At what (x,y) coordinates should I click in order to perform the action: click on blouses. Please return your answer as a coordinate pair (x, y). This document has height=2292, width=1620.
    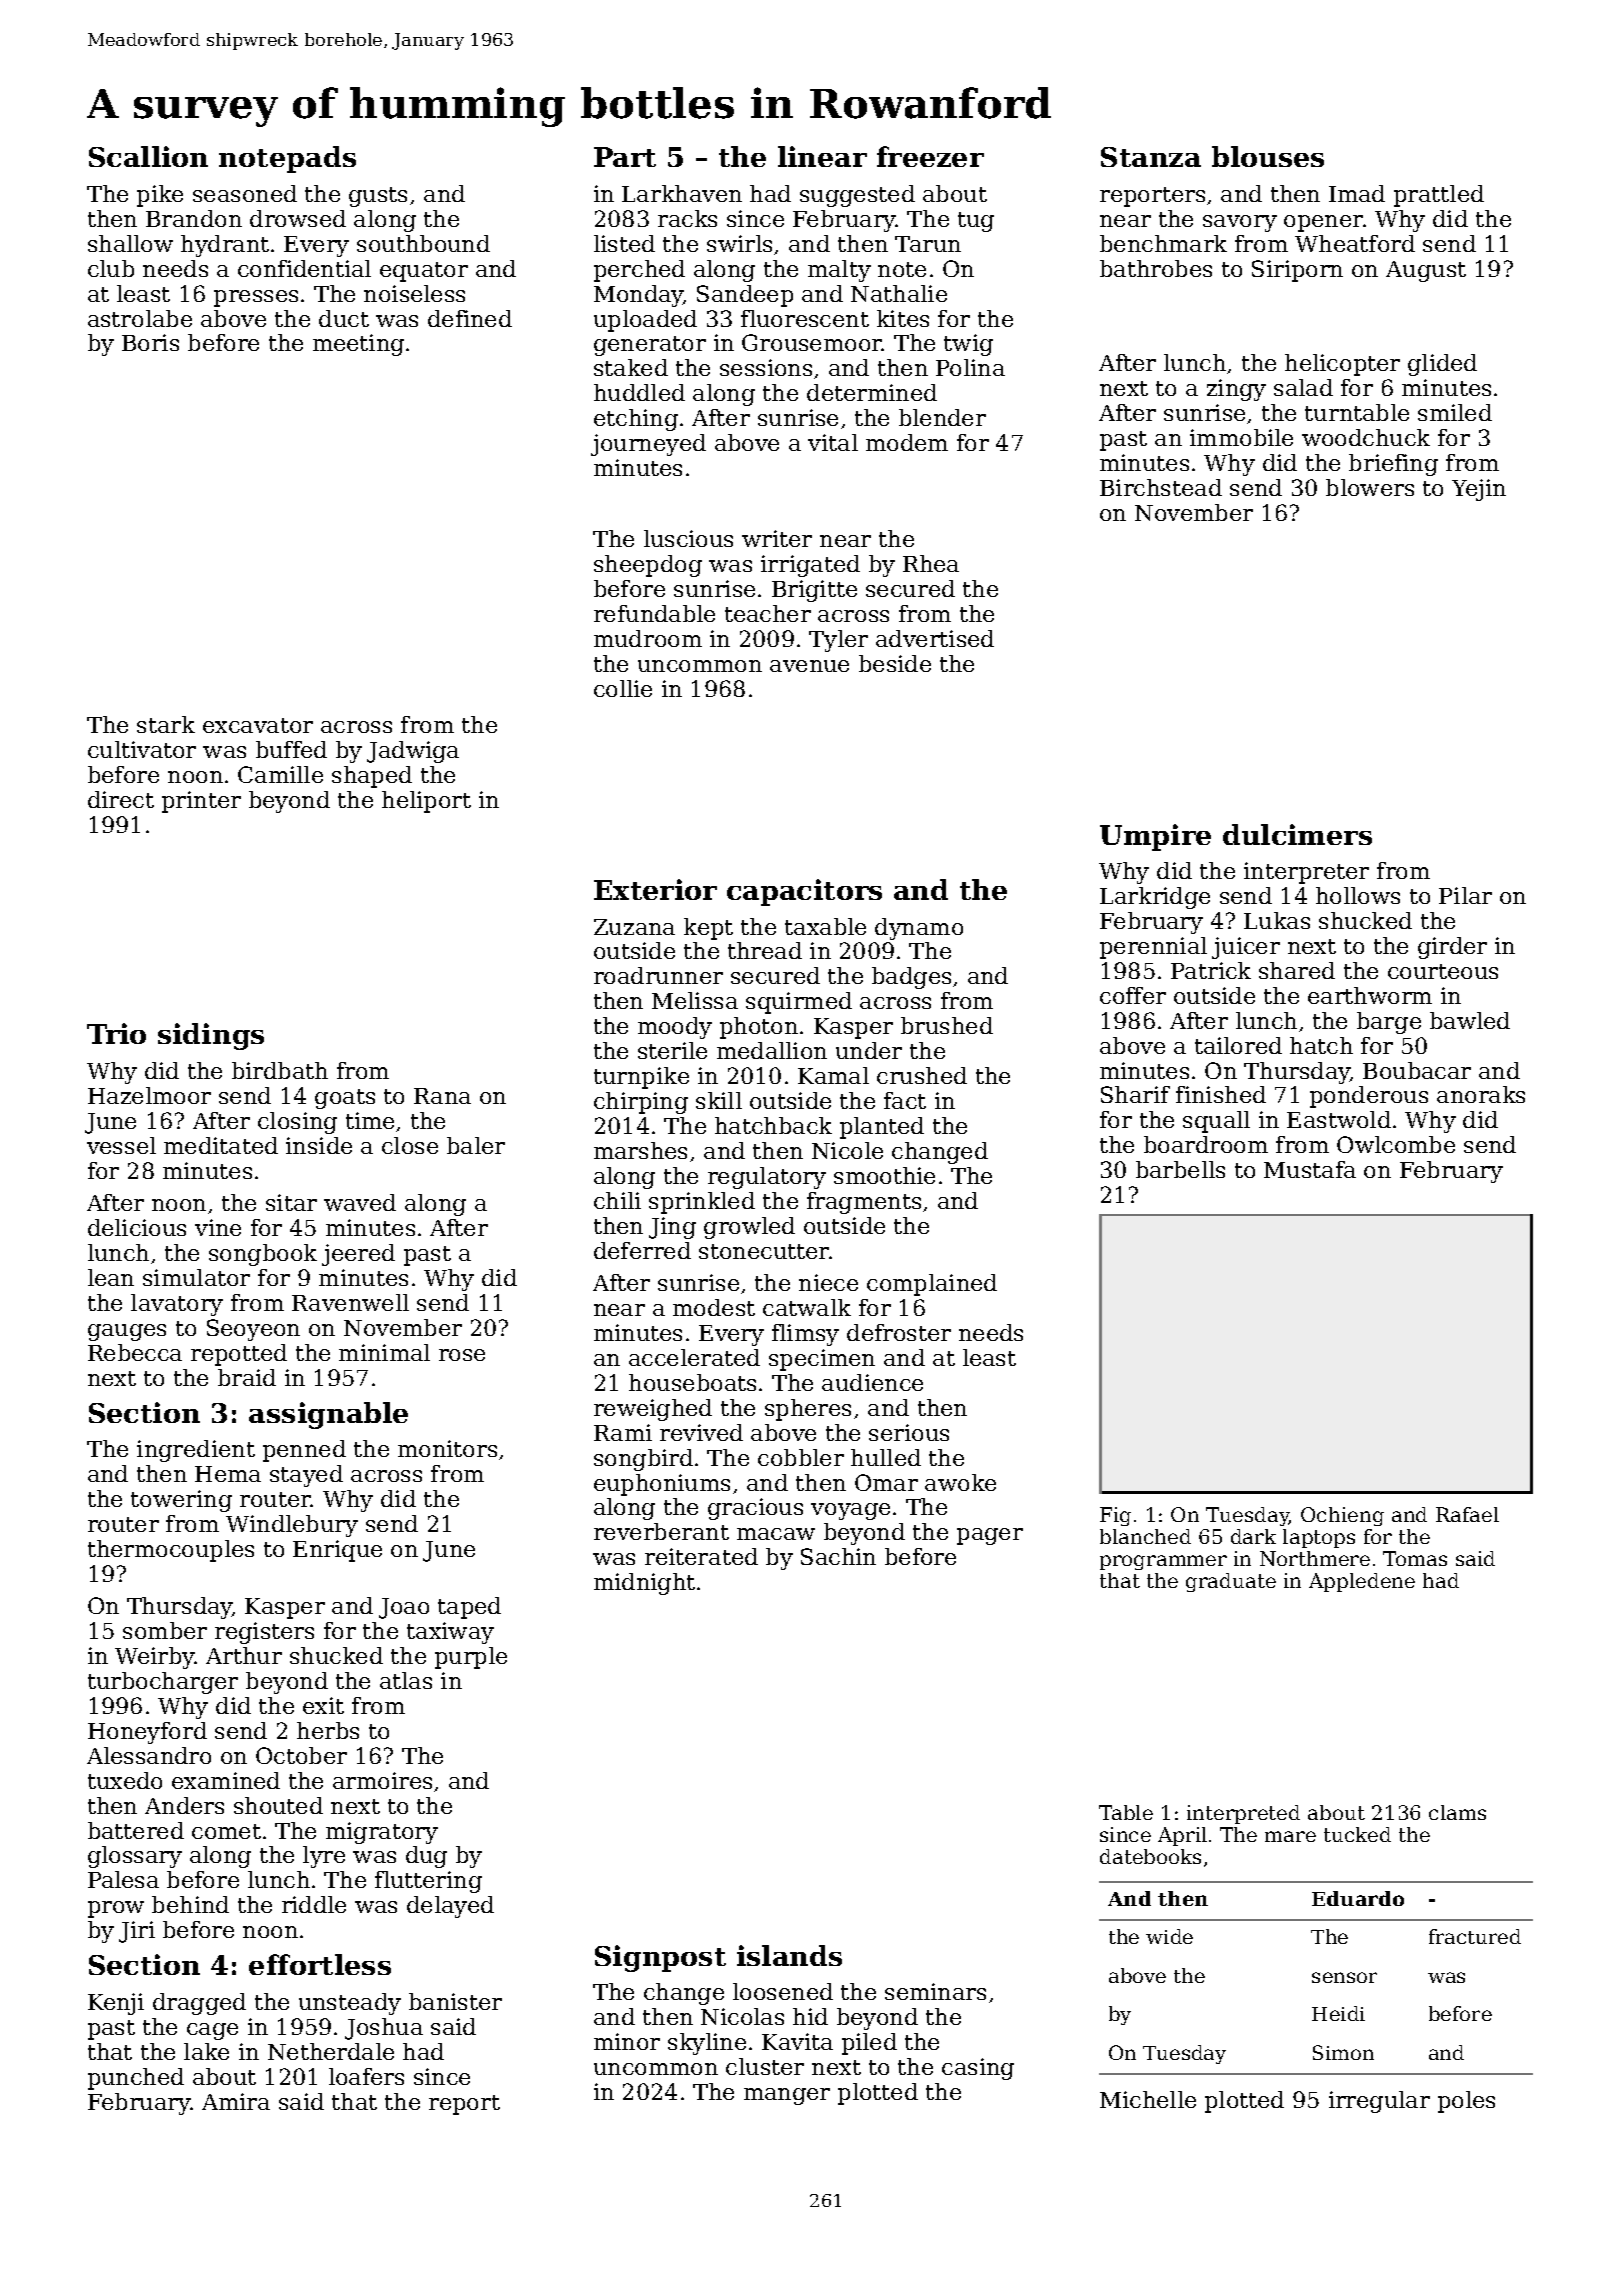
    Looking at the image, I should click on (1268, 156).
